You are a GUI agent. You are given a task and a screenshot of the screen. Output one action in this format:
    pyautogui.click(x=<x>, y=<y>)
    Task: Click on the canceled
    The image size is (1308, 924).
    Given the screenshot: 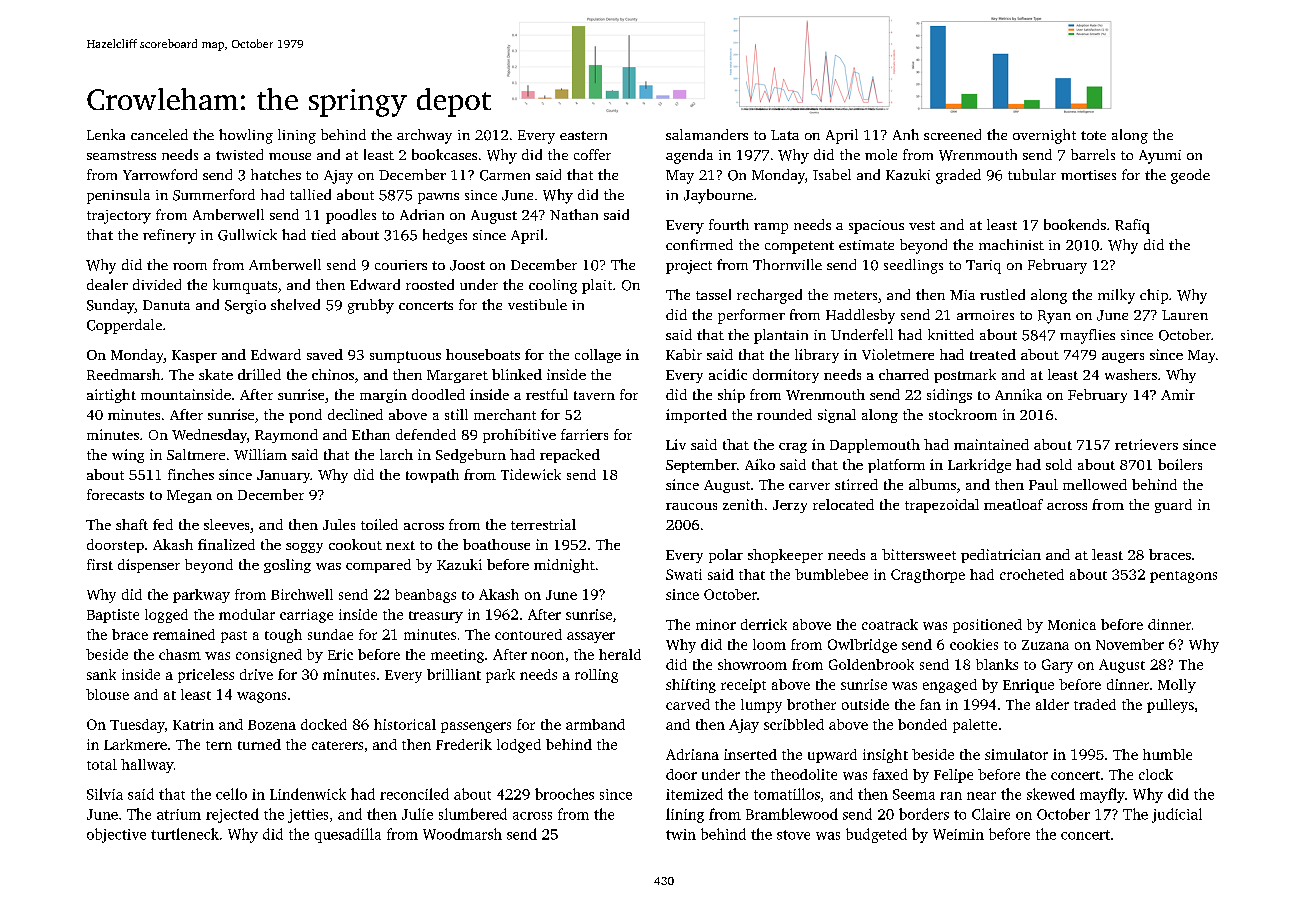 What is the action you would take?
    pyautogui.click(x=159, y=134)
